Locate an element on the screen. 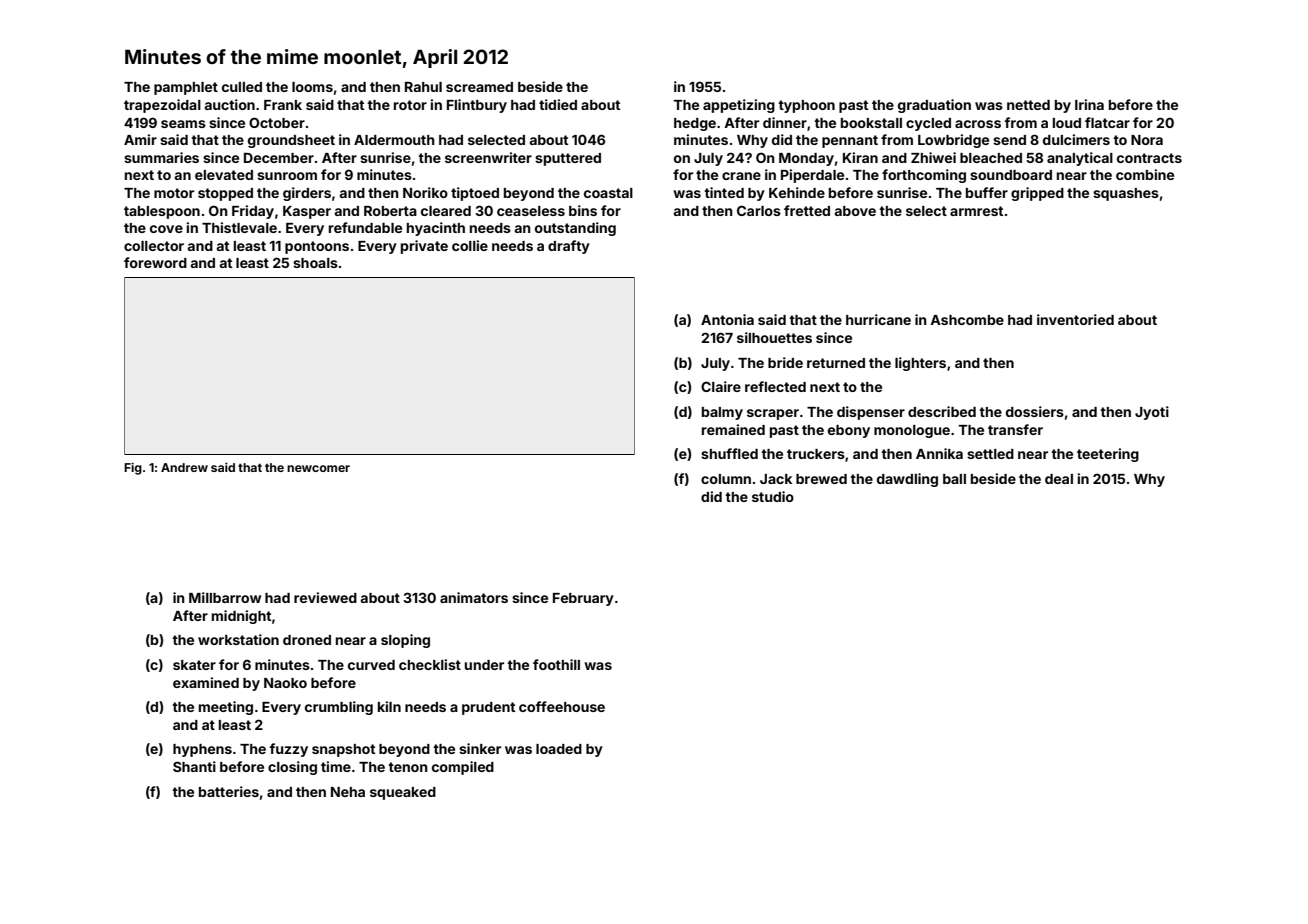  Millbarrow is located at coordinates (225, 597).
